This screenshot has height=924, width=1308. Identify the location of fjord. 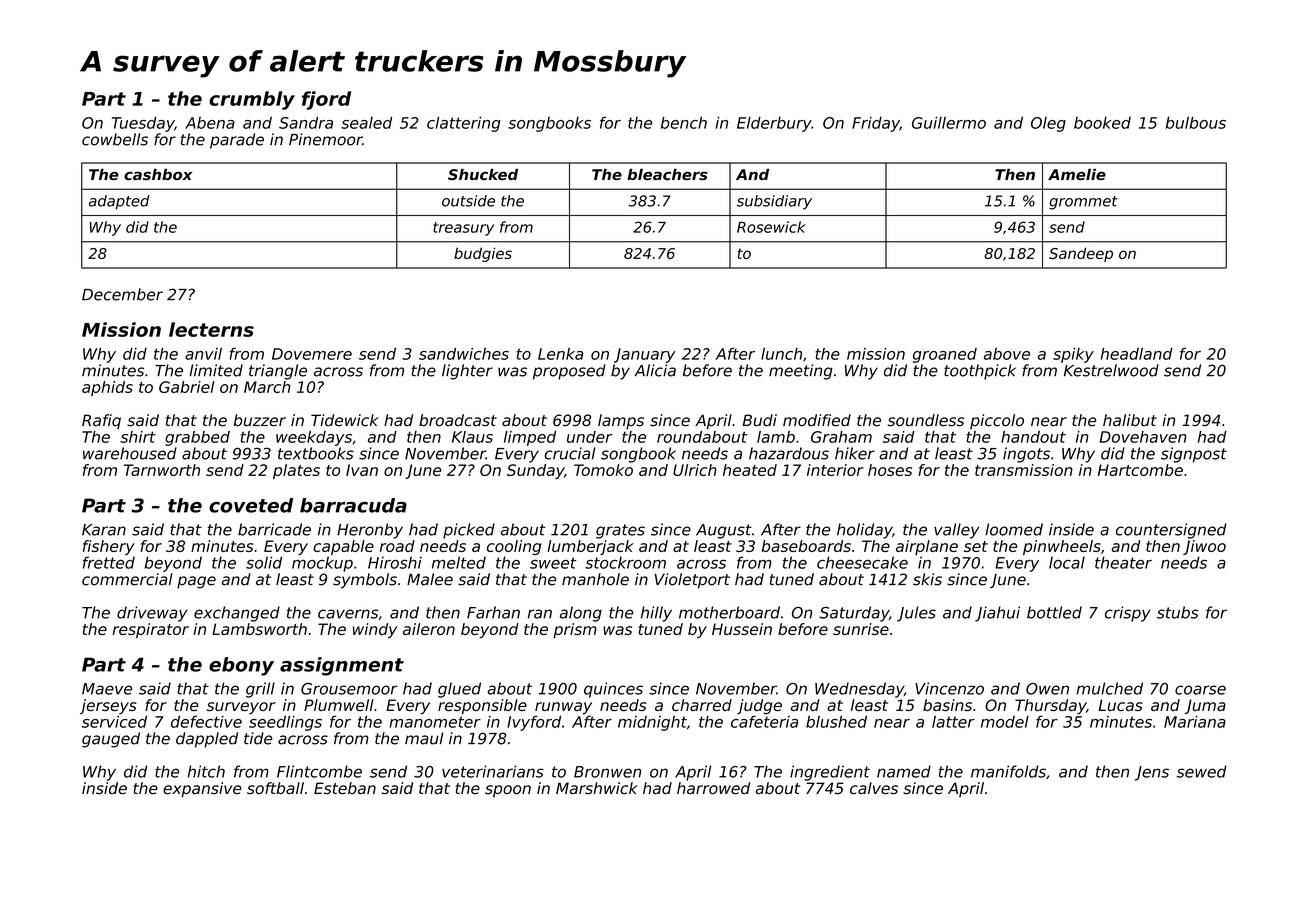
(326, 100).
